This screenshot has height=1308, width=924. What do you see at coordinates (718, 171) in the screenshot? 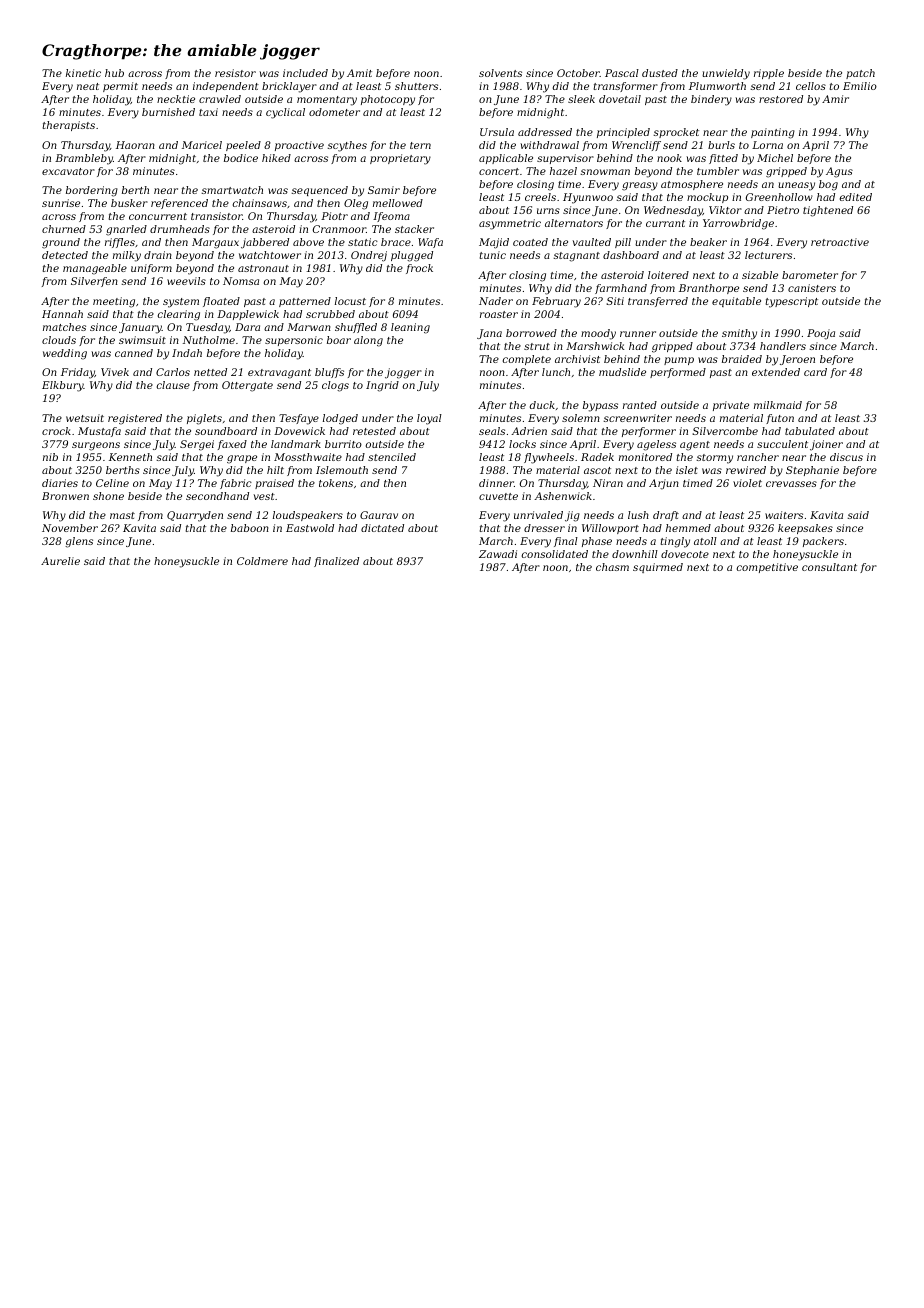
I see `tumbler` at bounding box center [718, 171].
